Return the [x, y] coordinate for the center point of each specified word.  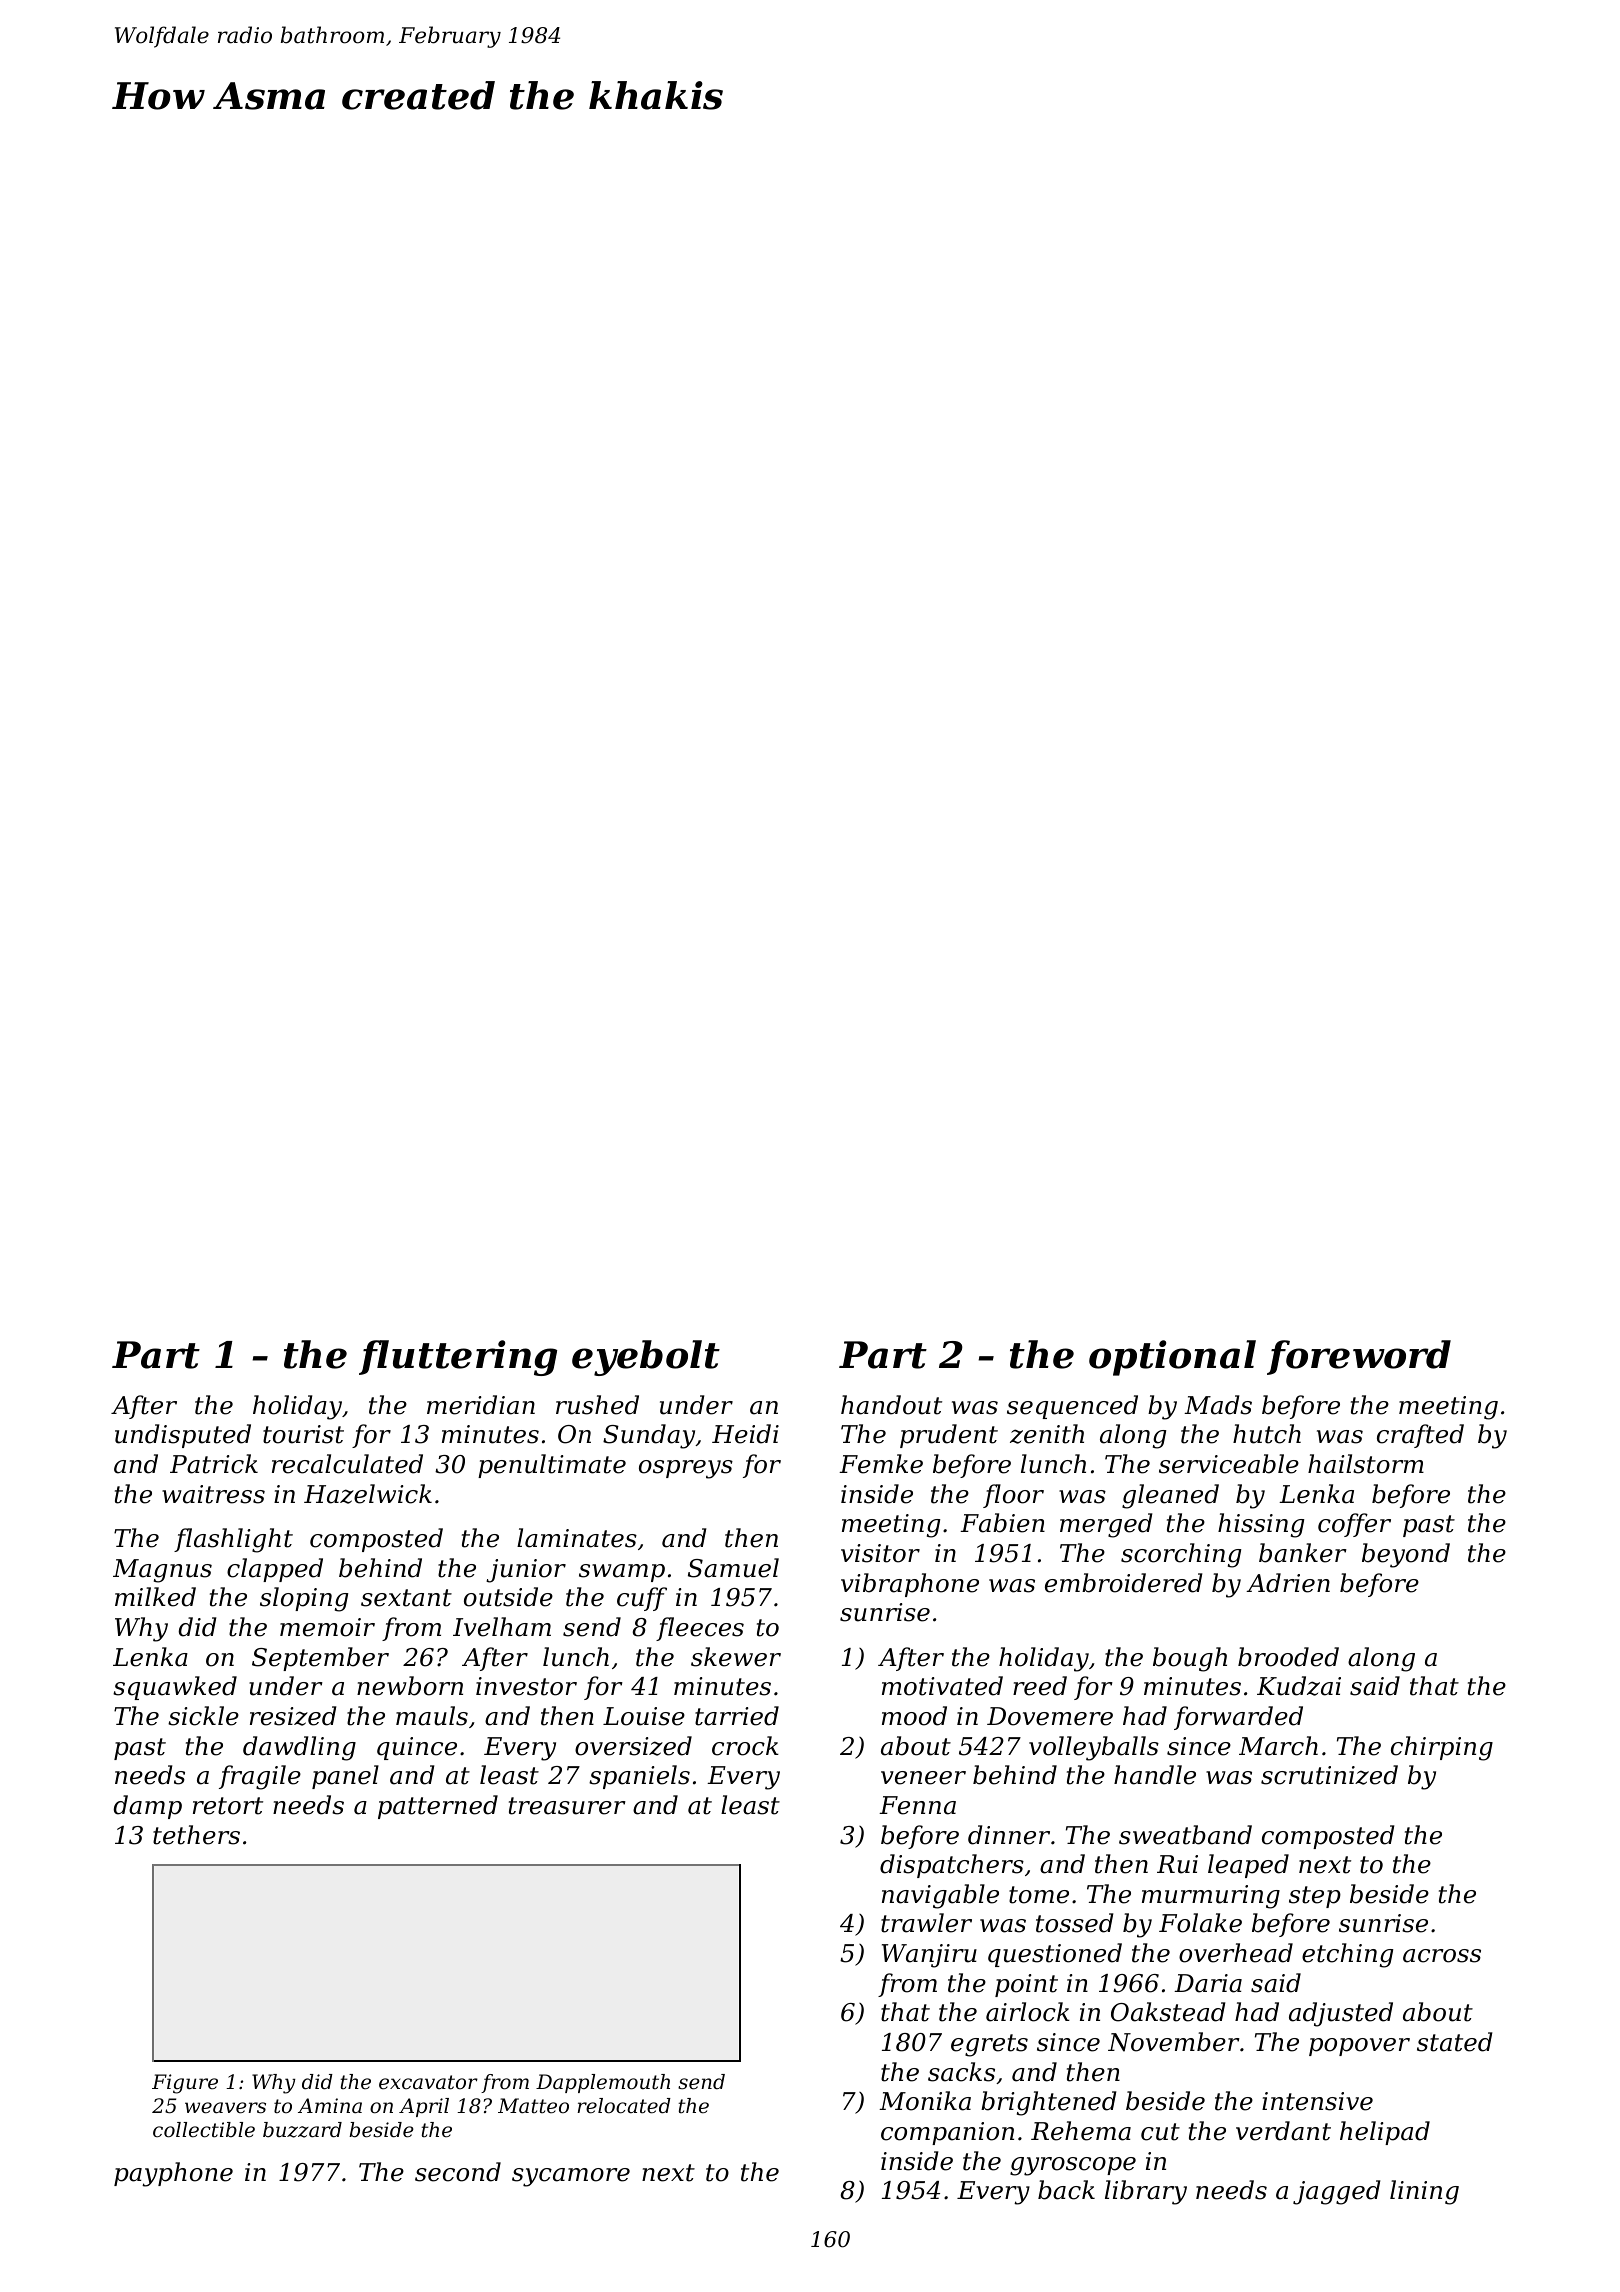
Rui [1177, 1864]
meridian [481, 1405]
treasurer [567, 1806]
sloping [304, 1599]
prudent [949, 1436]
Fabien [1002, 1523]
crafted [1420, 1436]
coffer [1354, 1525]
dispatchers [952, 1866]
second [458, 2172]
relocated [624, 2106]
